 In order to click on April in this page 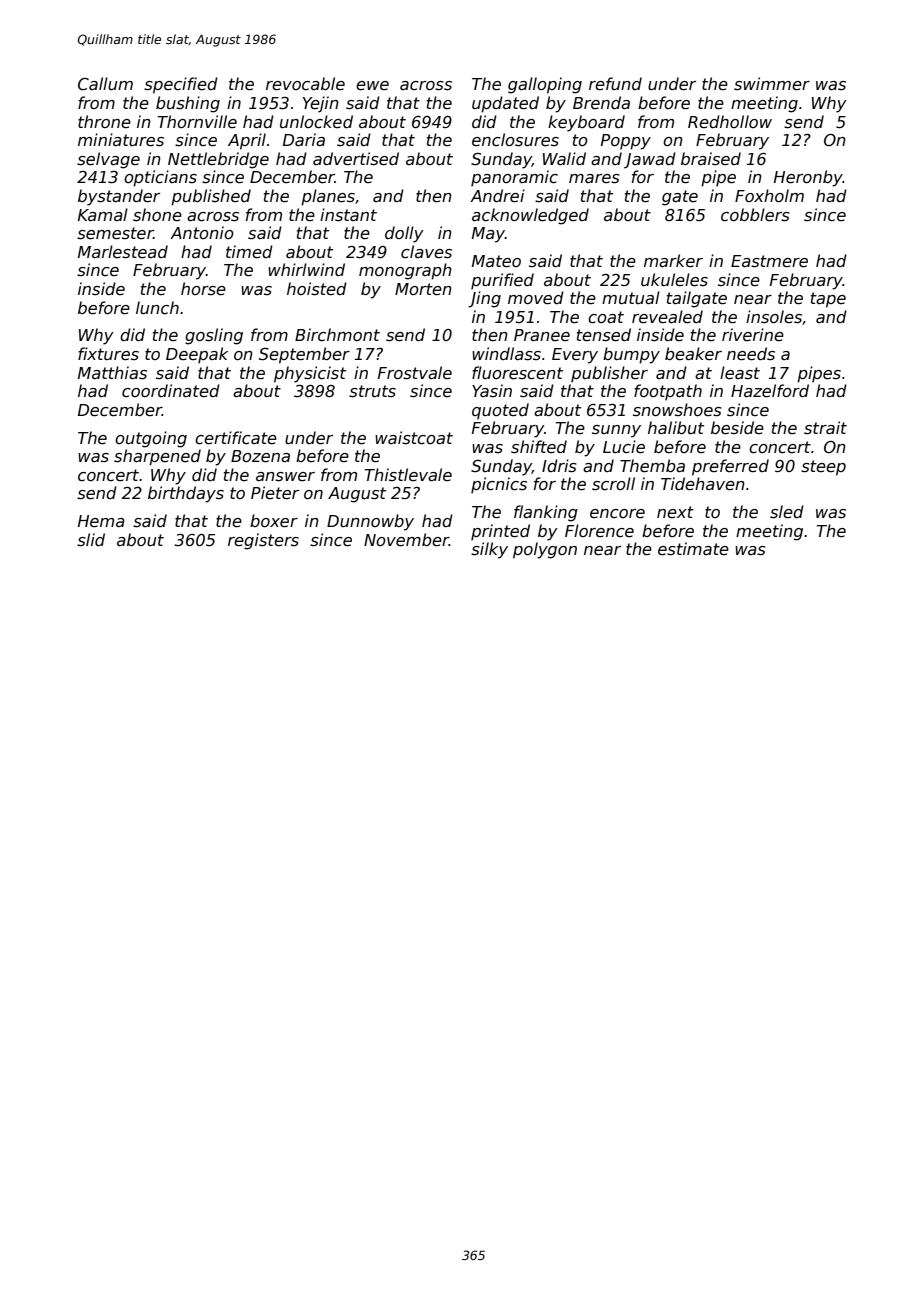, I will do `click(247, 141)`.
